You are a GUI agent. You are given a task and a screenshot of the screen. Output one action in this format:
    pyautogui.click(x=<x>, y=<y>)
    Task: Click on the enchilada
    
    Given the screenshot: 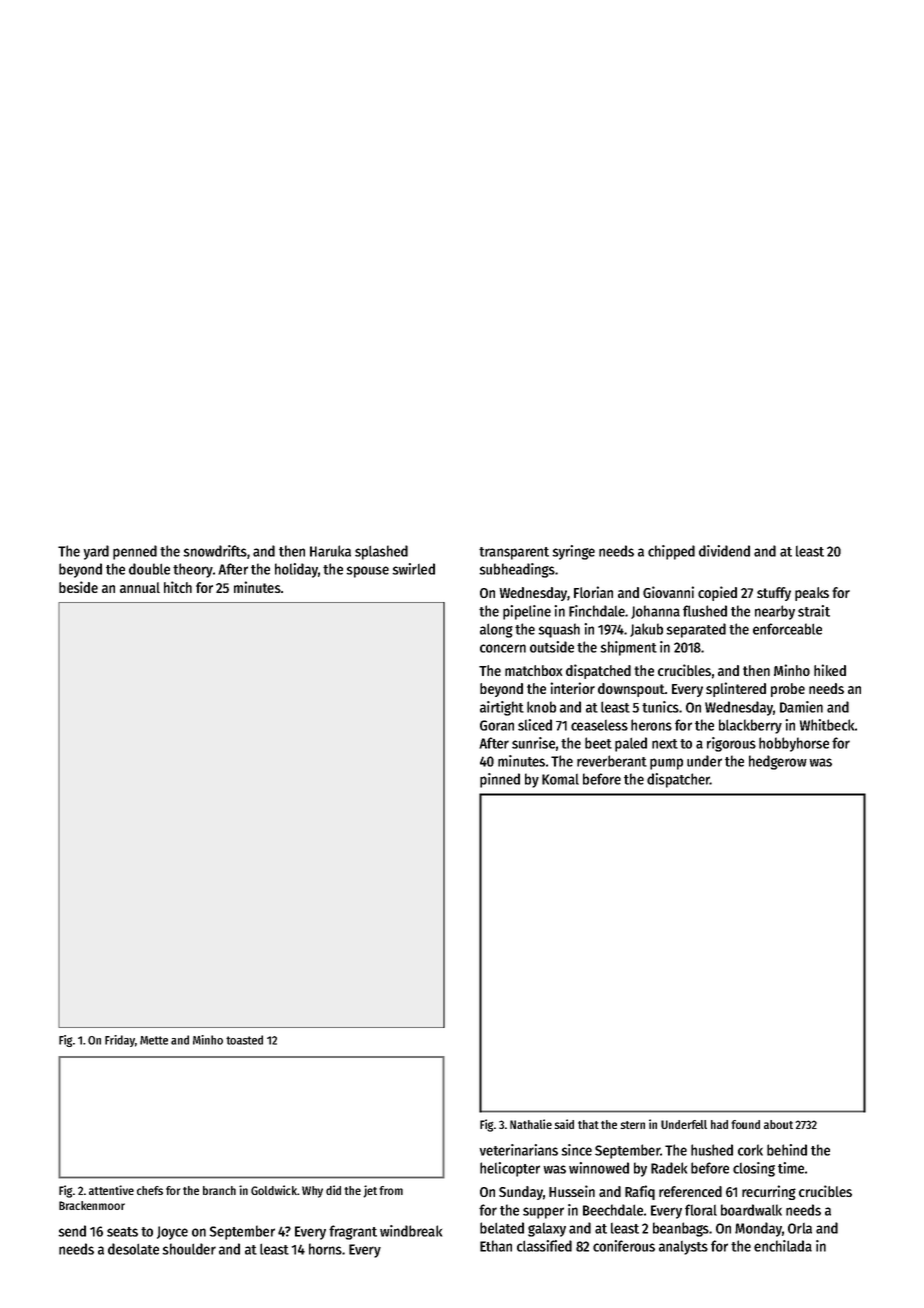 What is the action you would take?
    pyautogui.click(x=783, y=1246)
